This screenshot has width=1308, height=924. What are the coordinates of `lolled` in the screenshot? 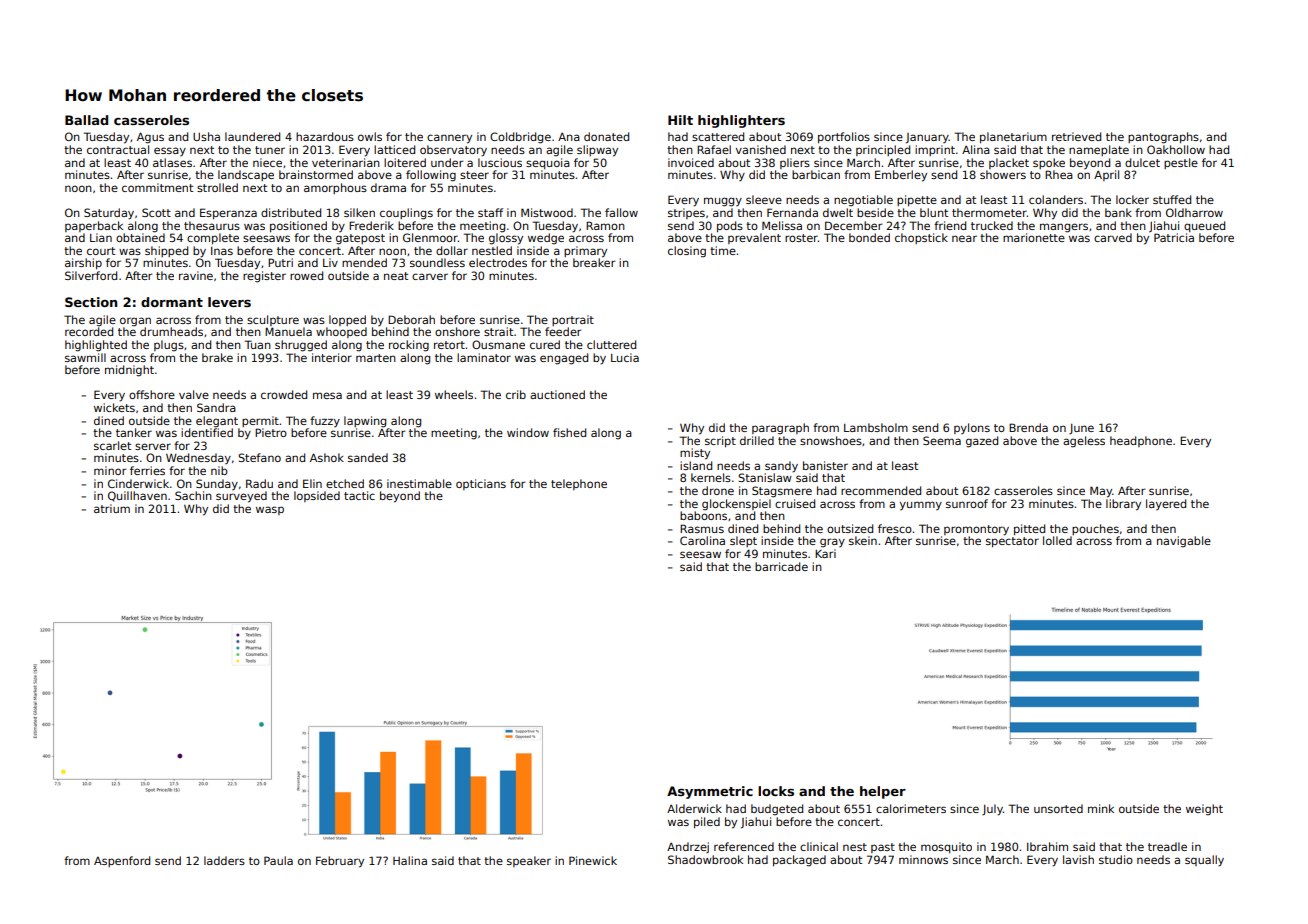 It's located at (1057, 540).
